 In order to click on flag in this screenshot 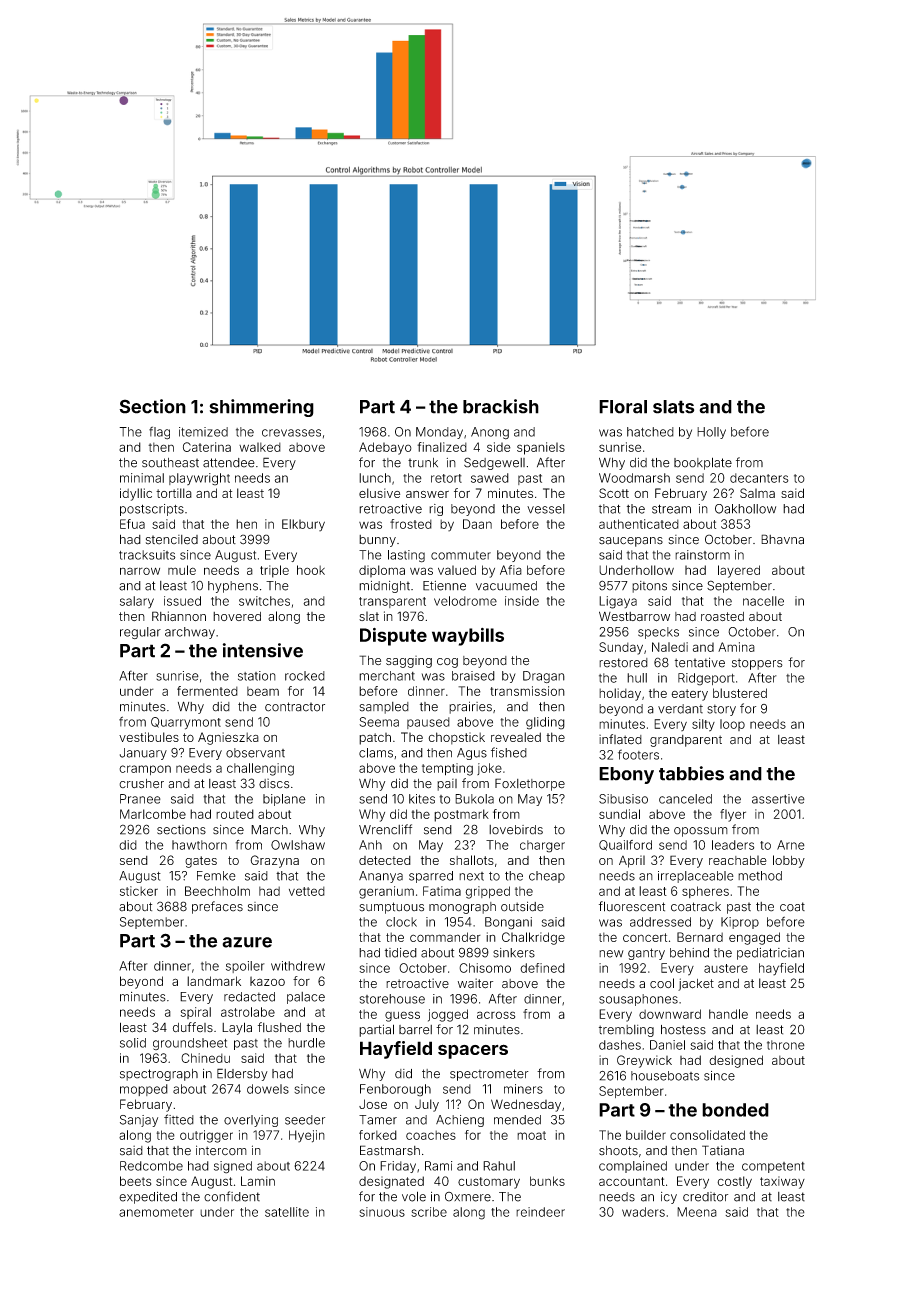, I will do `click(159, 433)`.
